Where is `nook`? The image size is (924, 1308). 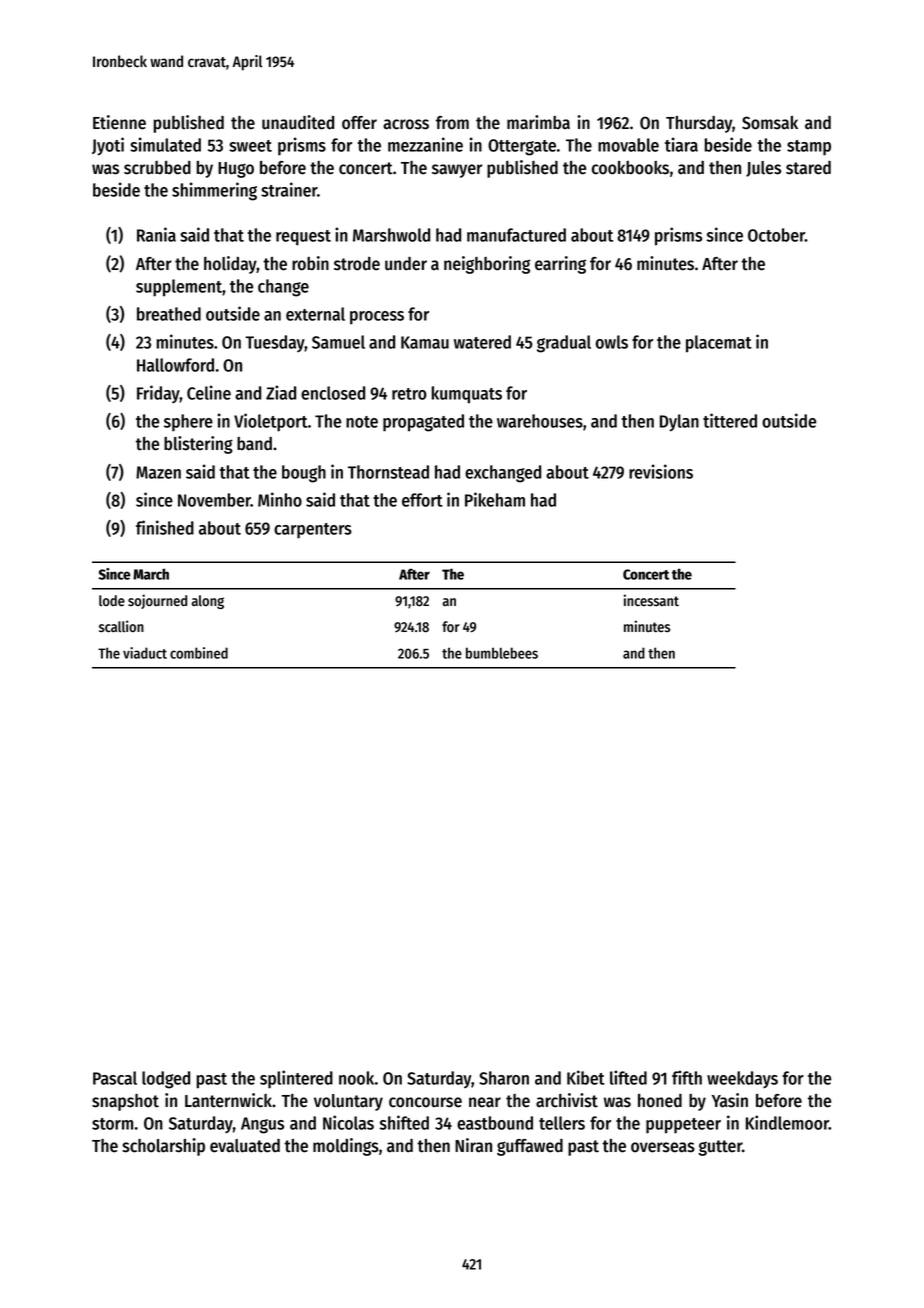
nook is located at coordinates (356, 1078).
